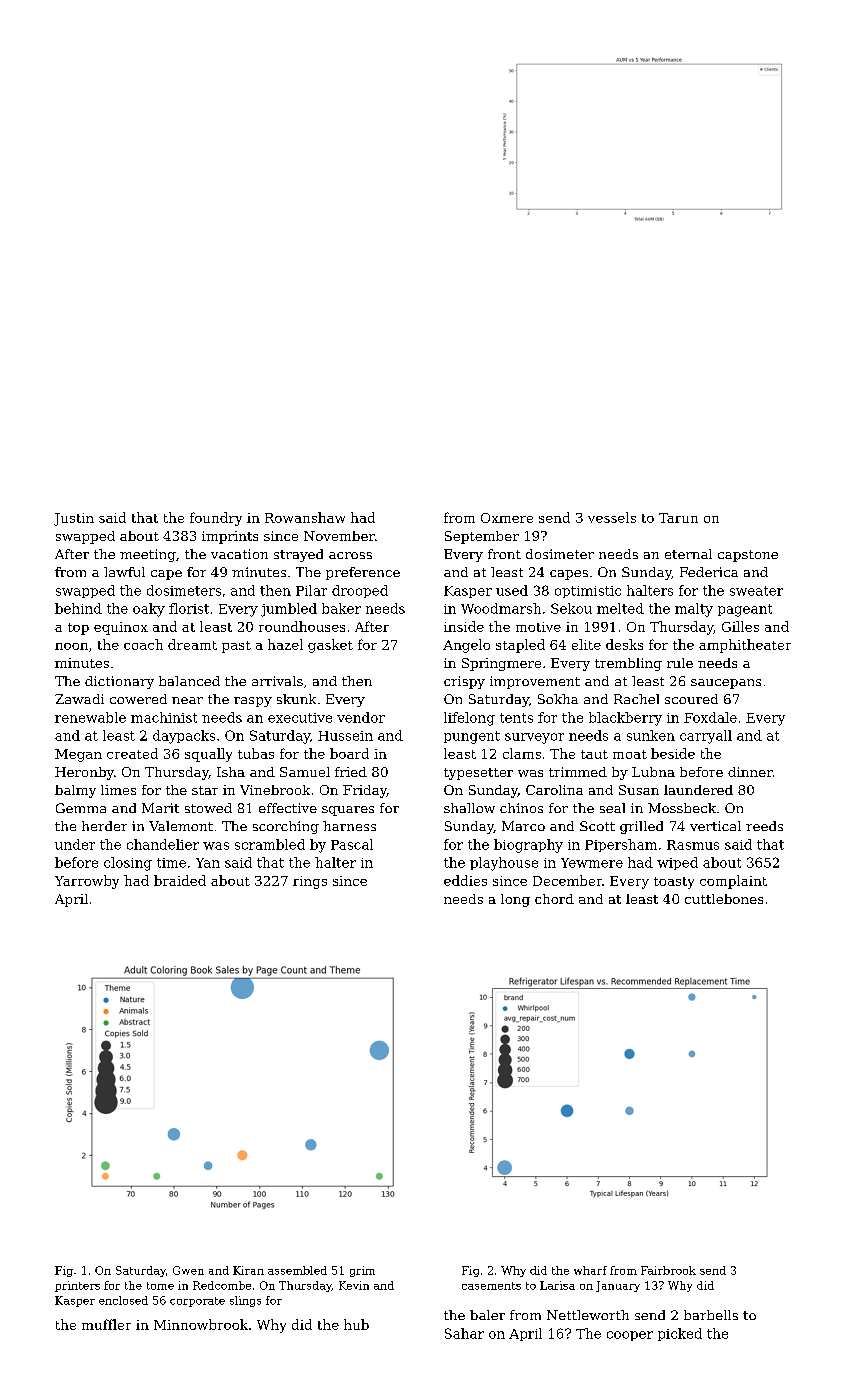 This page has width=849, height=1400. Describe the element at coordinates (180, 880) in the page. I see `braided` at that location.
